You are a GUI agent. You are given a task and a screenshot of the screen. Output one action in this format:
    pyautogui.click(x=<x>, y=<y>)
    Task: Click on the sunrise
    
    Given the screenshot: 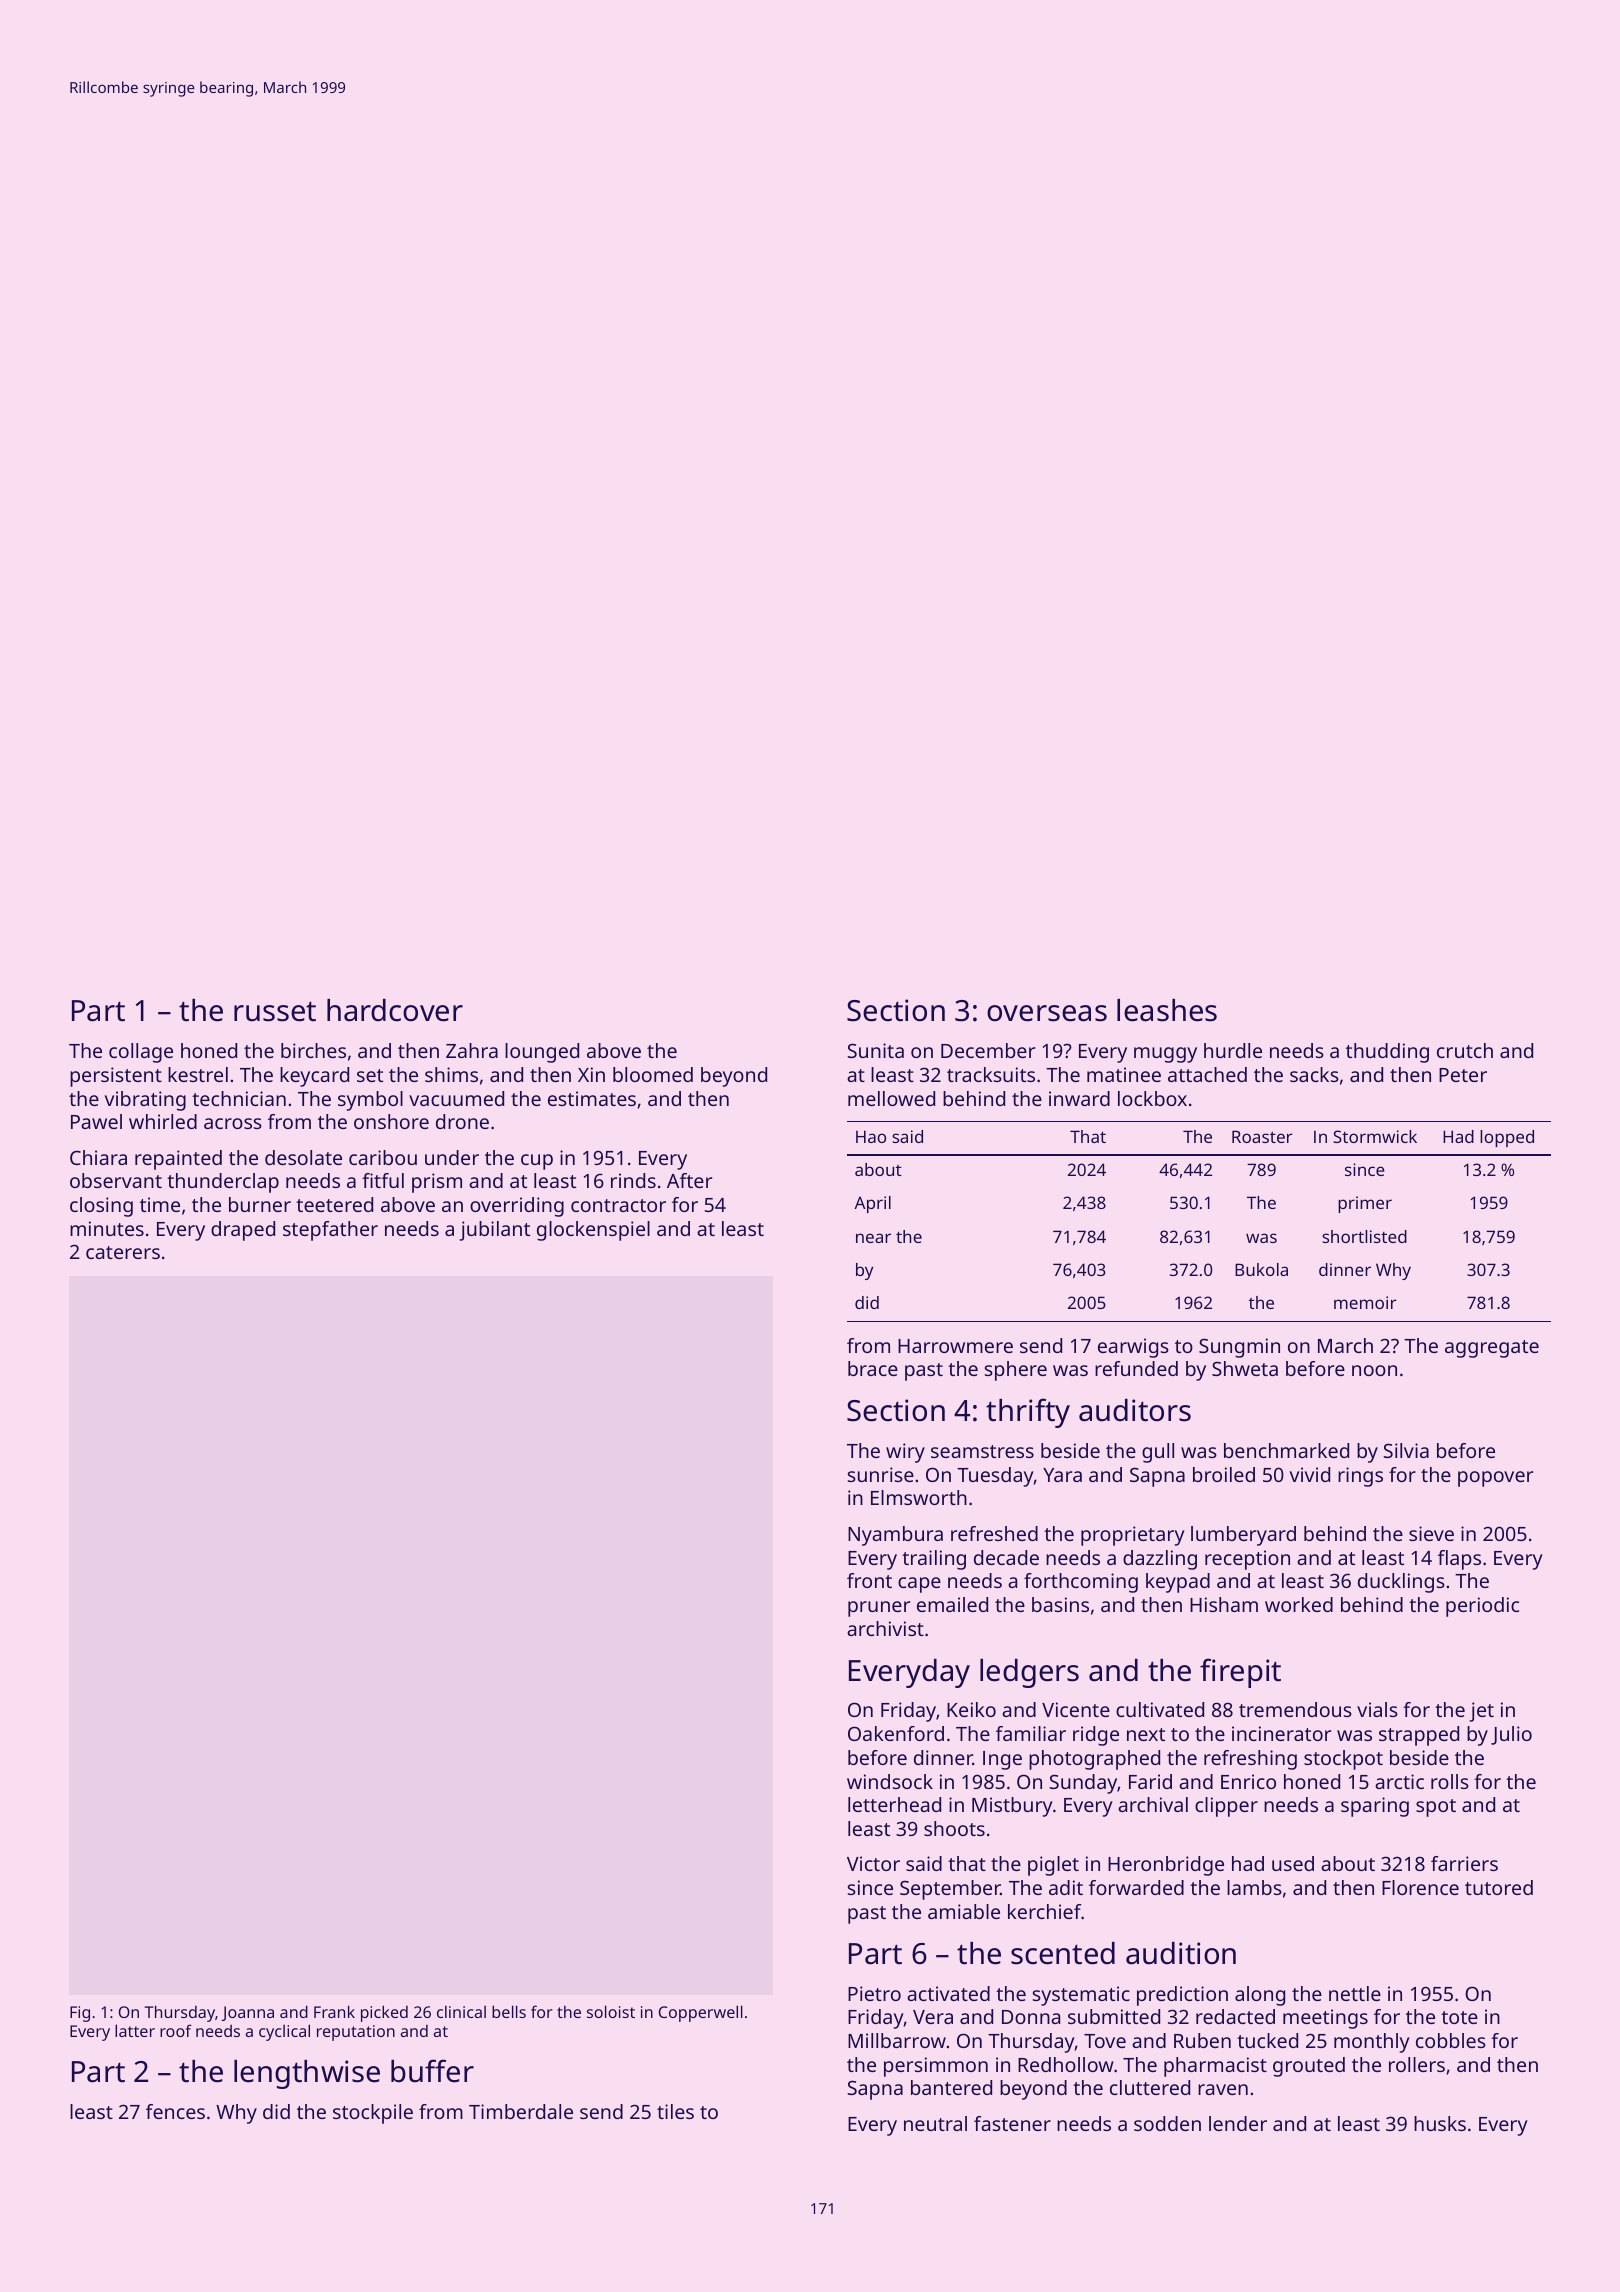 What is the action you would take?
    pyautogui.click(x=881, y=1474)
